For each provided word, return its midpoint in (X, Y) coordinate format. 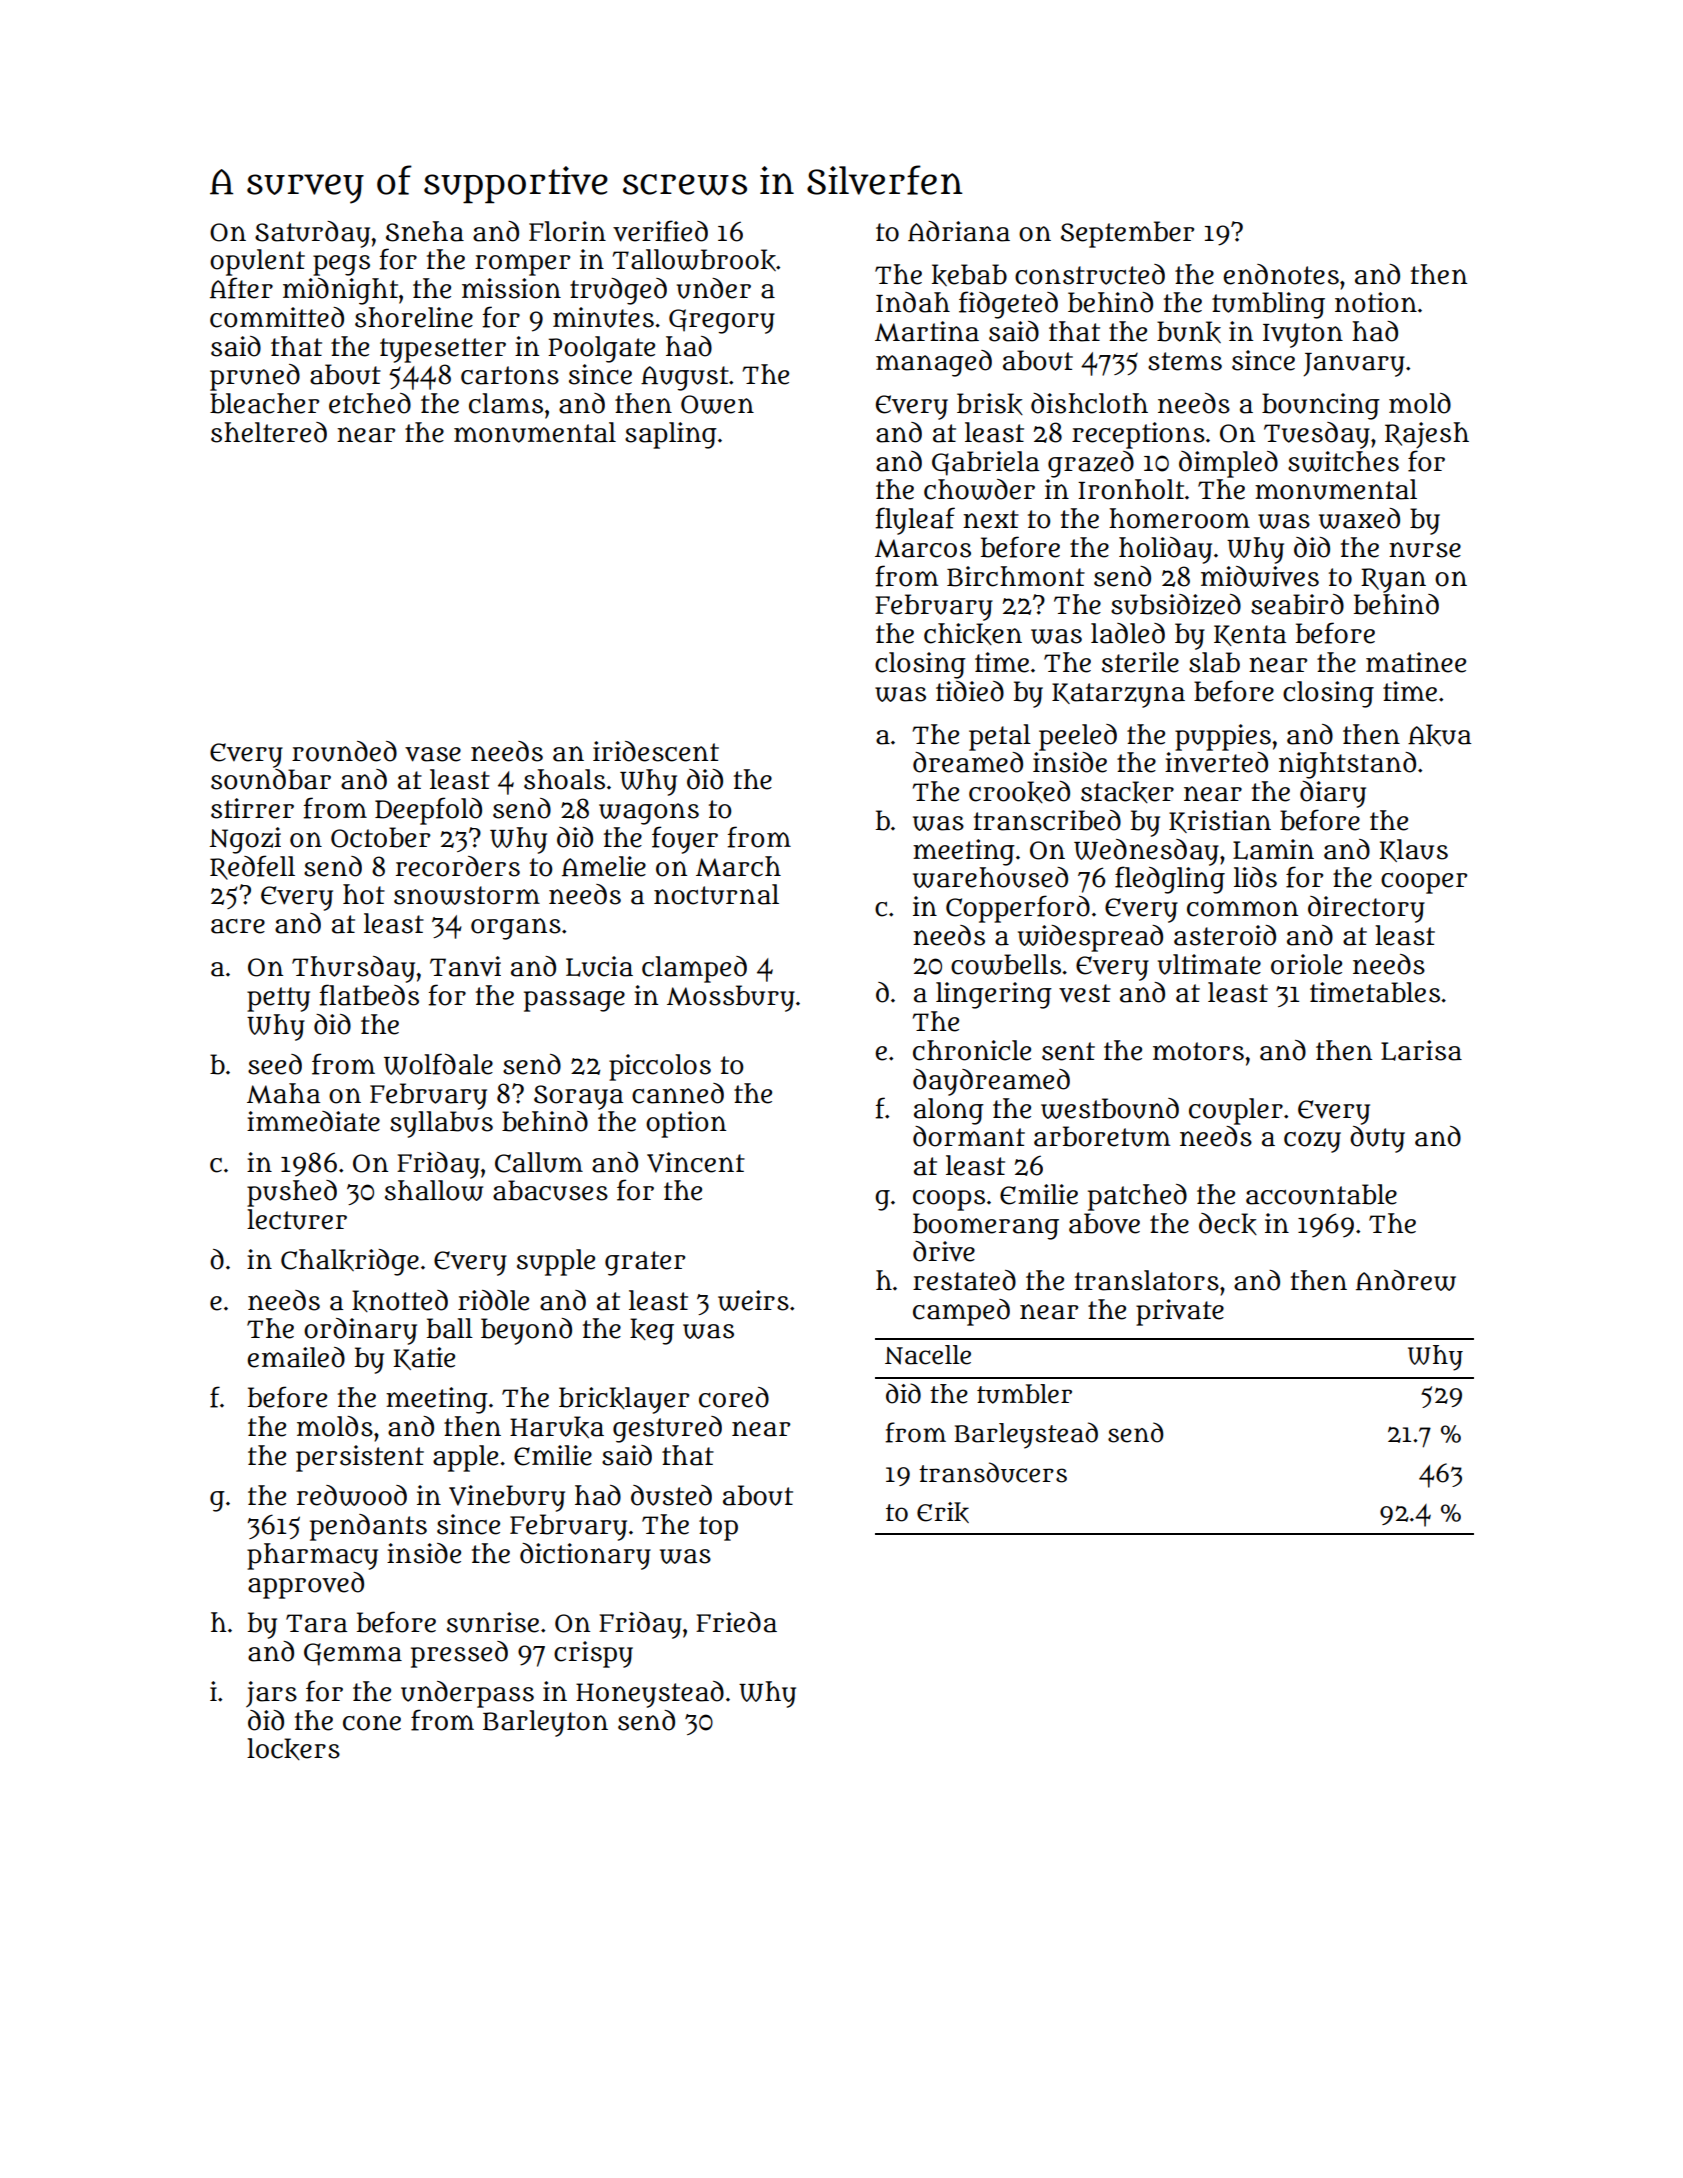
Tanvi (465, 966)
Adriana (959, 231)
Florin (567, 231)
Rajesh (1427, 435)
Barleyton (545, 1723)
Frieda (736, 1622)
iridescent (656, 751)
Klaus (1414, 850)
